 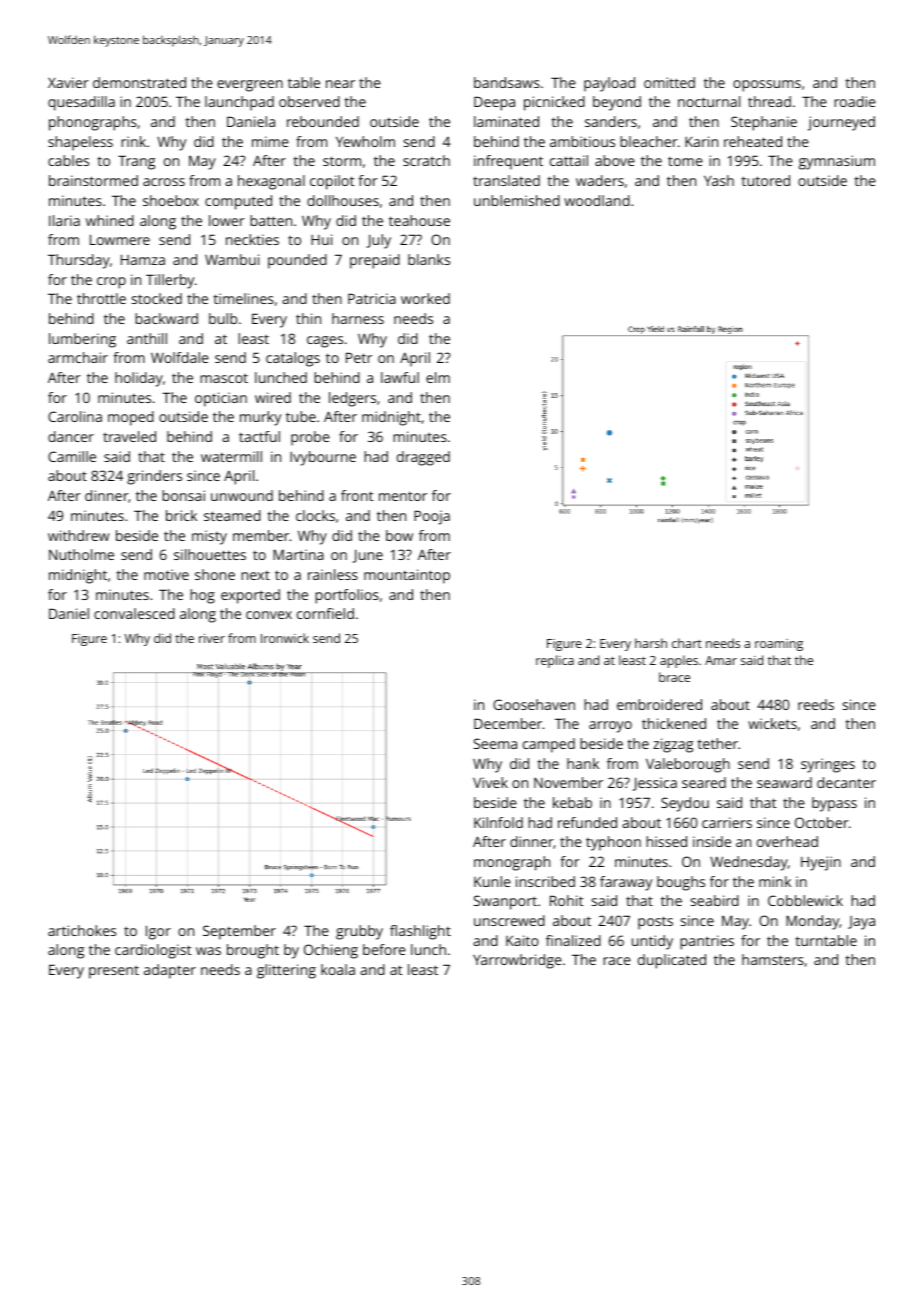 What do you see at coordinates (609, 84) in the document?
I see `payload` at bounding box center [609, 84].
